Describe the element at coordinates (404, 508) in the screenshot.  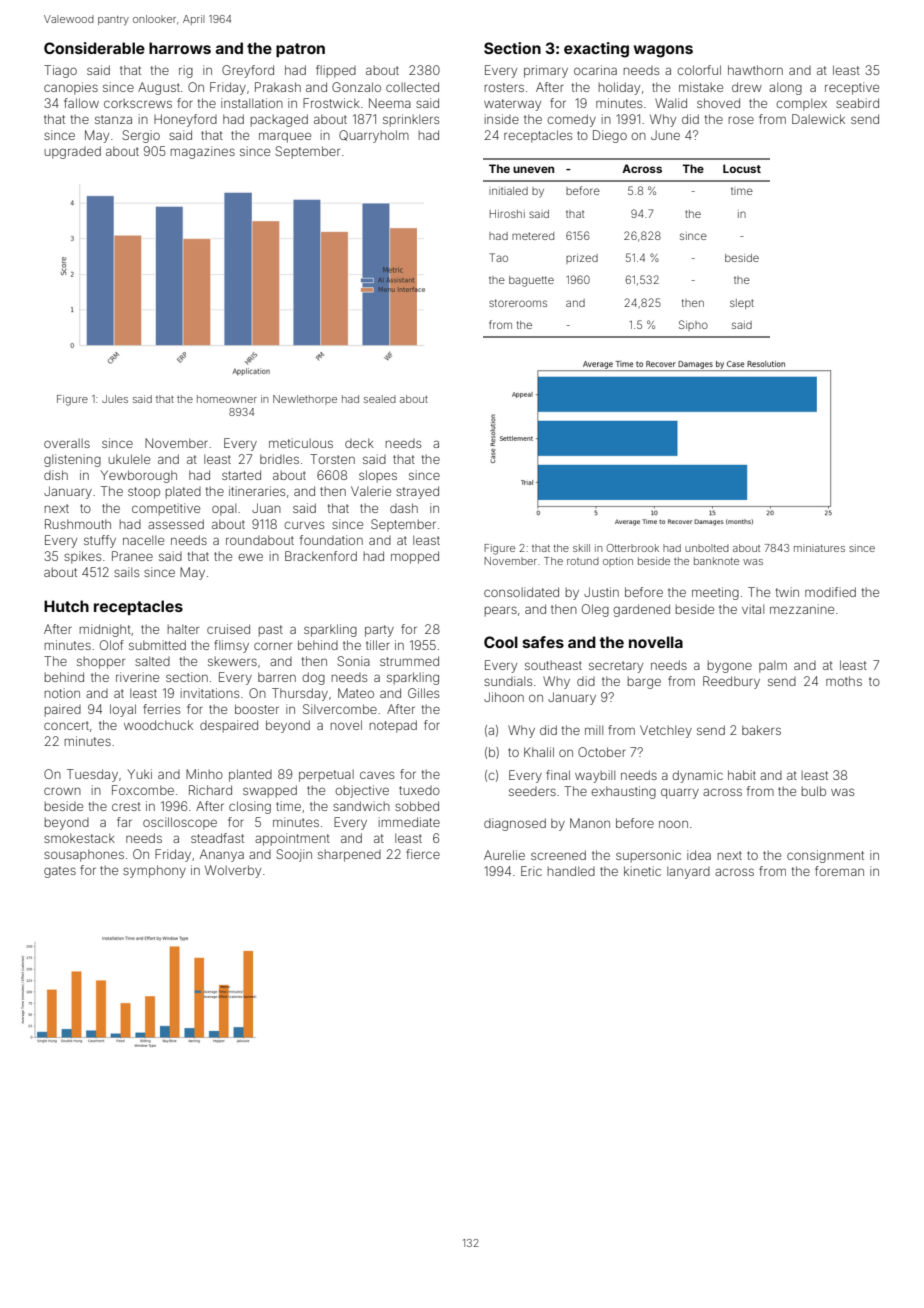
I see `dash` at that location.
